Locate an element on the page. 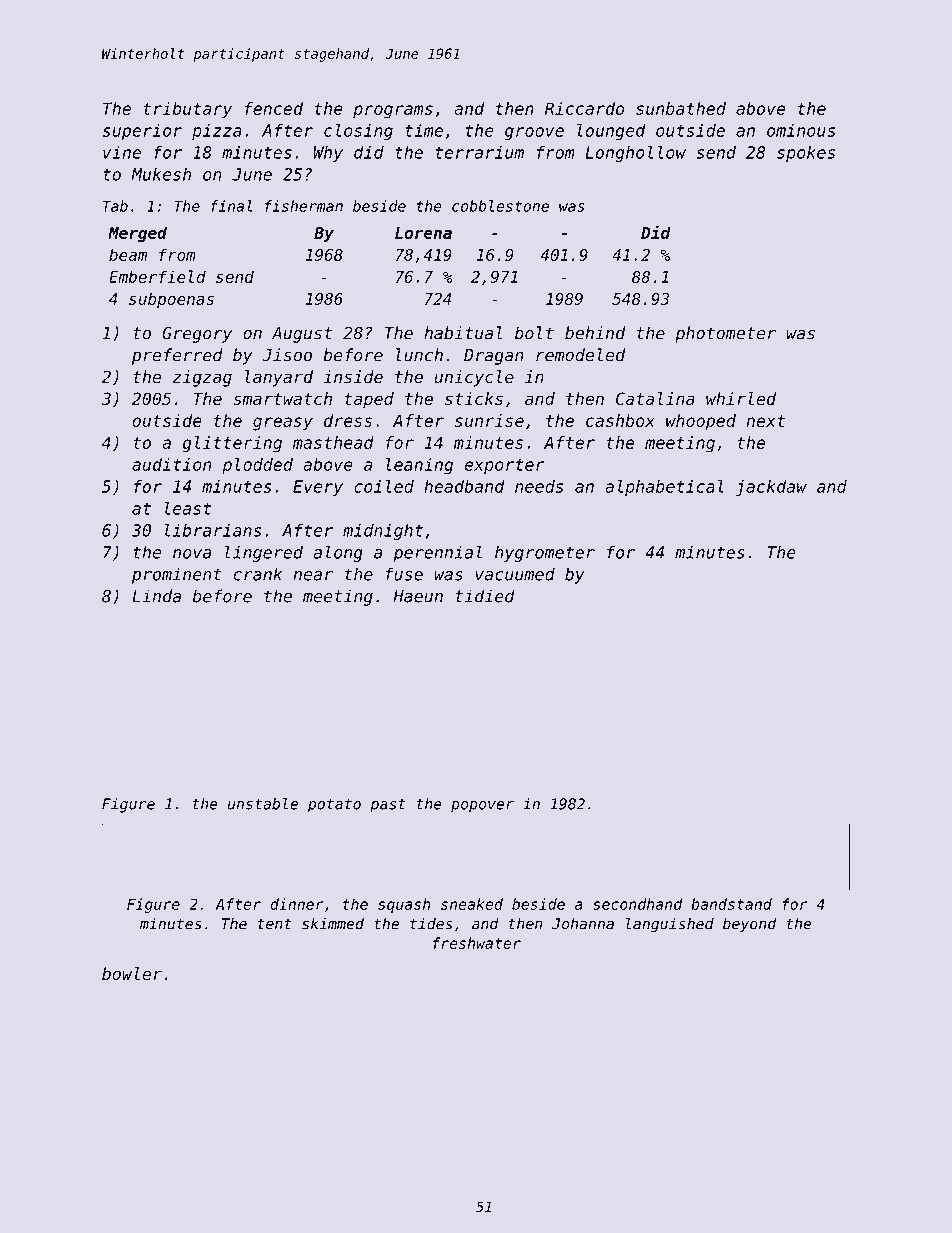  Every is located at coordinates (318, 488).
